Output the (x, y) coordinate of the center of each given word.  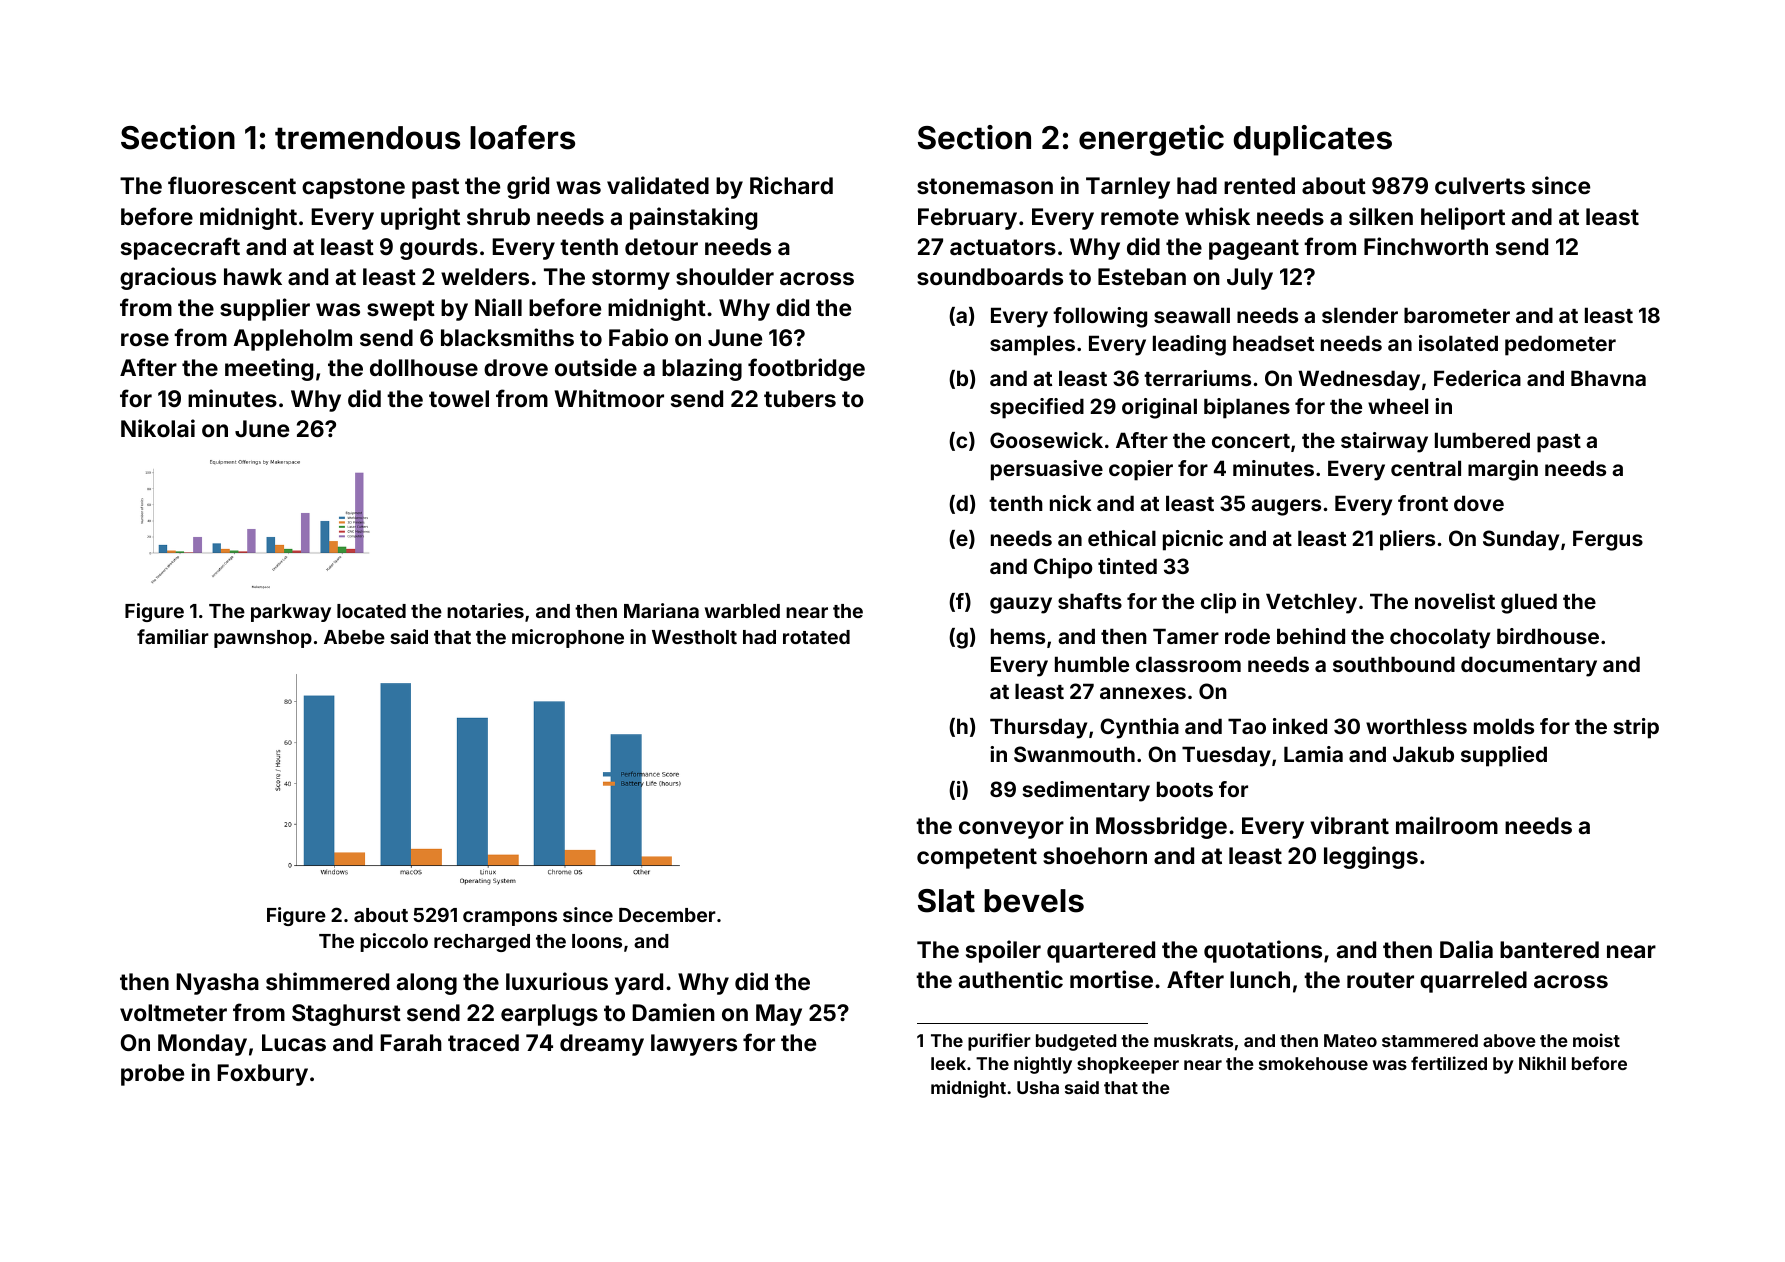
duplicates (1312, 140)
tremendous (367, 138)
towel (459, 398)
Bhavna (1608, 378)
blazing (702, 369)
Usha (1038, 1087)
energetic (1151, 140)
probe (152, 1075)
